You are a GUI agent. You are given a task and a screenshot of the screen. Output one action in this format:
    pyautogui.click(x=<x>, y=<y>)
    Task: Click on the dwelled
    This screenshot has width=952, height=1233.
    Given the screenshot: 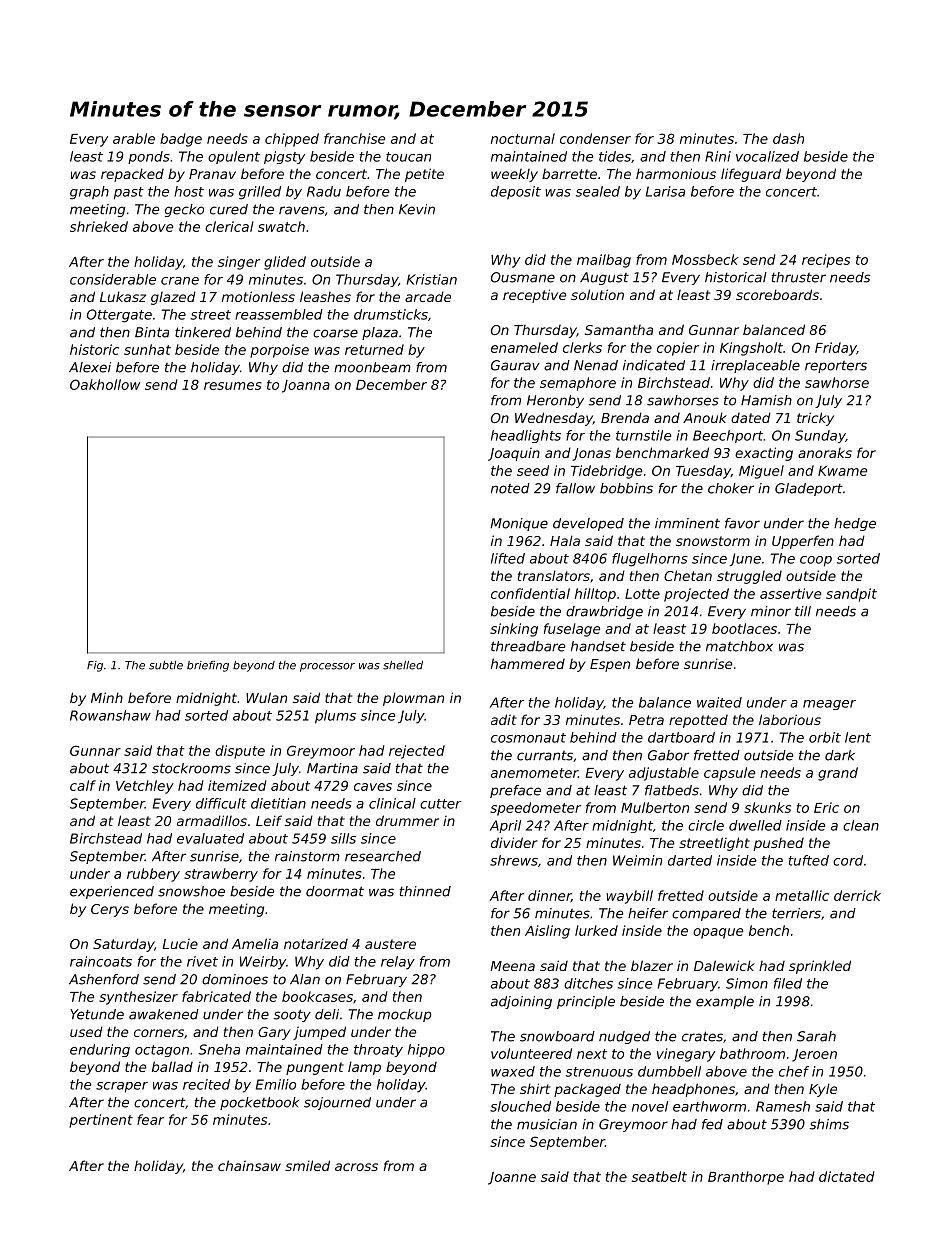 What is the action you would take?
    pyautogui.click(x=755, y=825)
